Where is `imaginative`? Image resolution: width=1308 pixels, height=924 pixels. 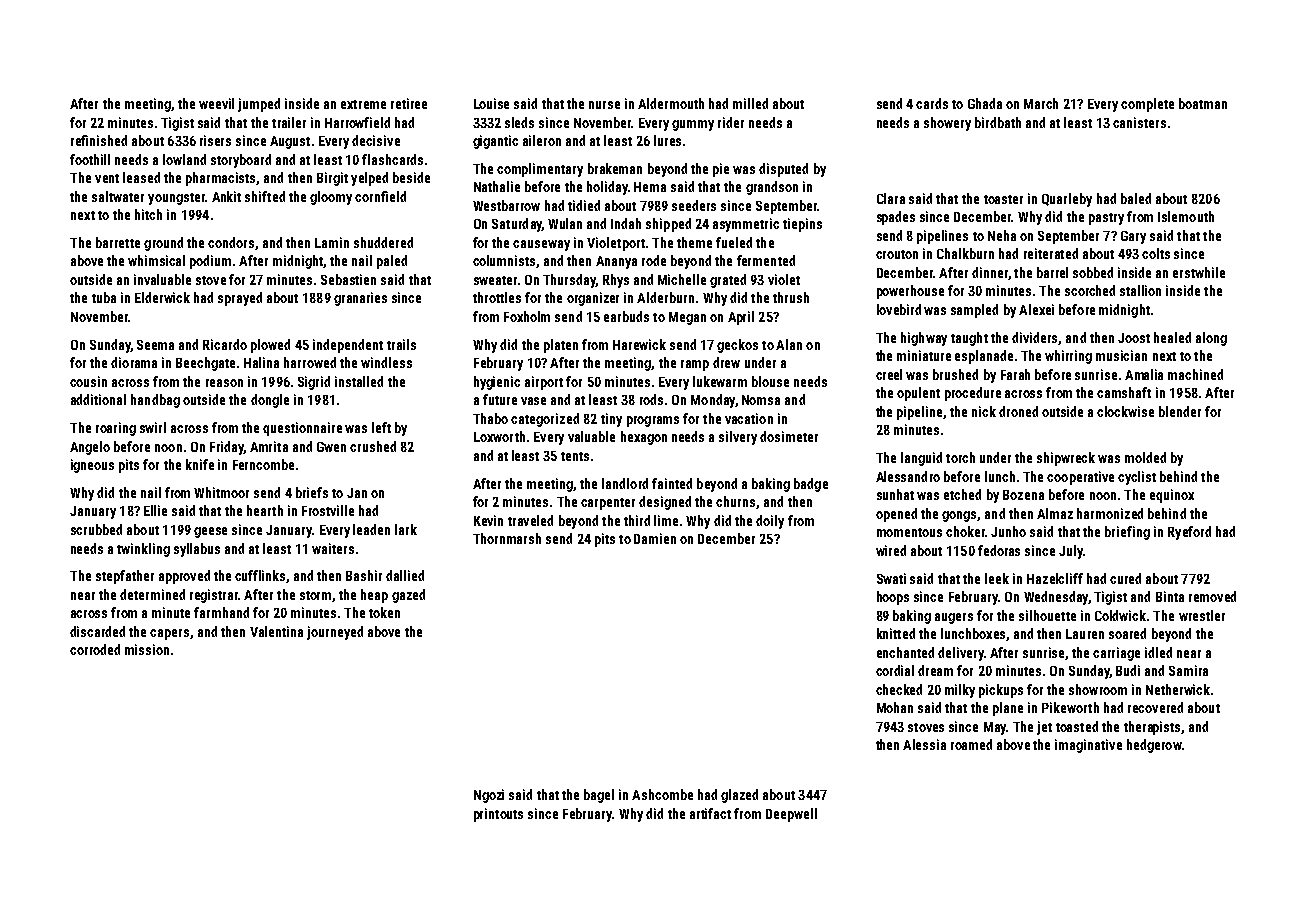 imaginative is located at coordinates (1088, 746).
